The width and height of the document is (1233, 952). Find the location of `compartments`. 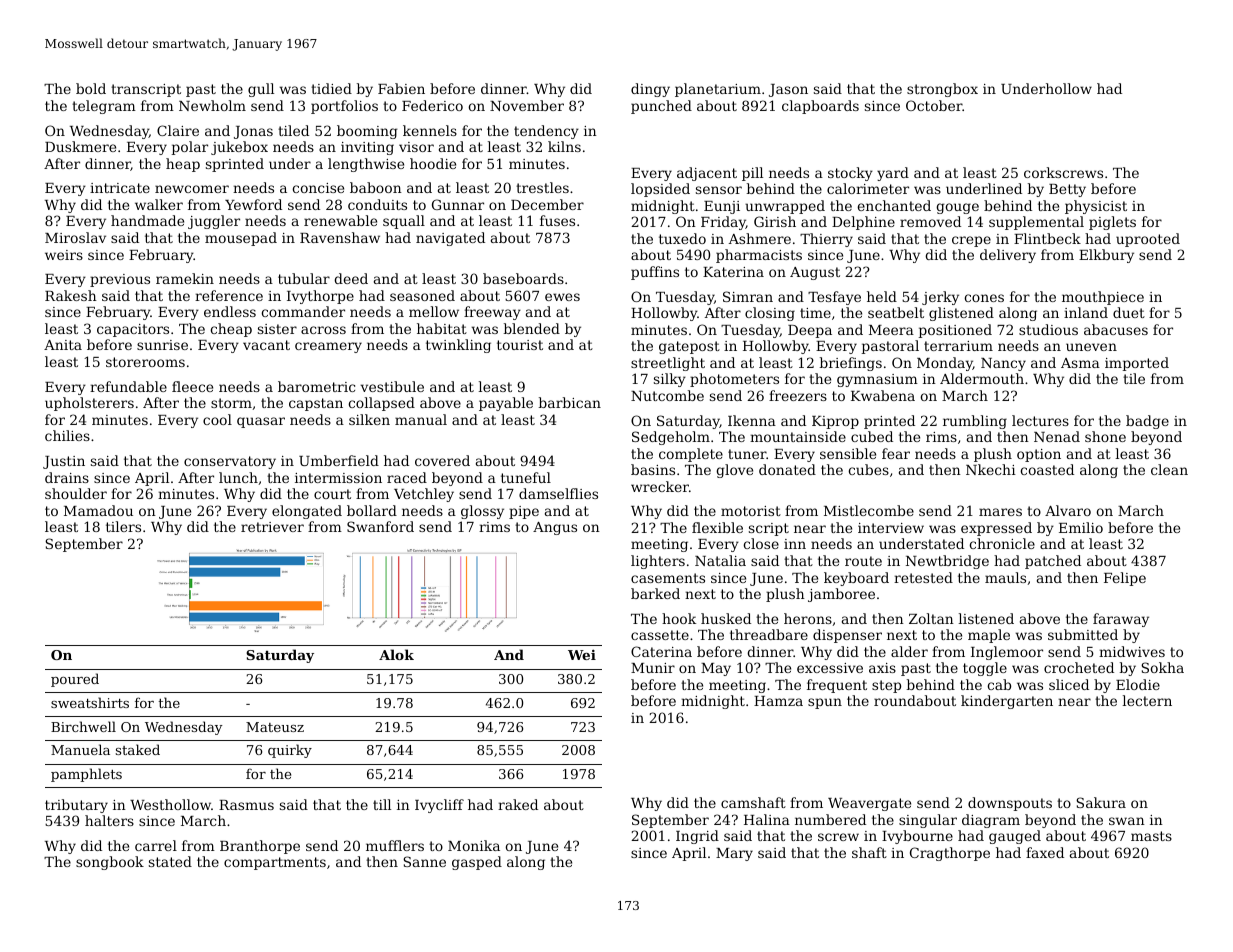

compartments is located at coordinates (275, 863).
